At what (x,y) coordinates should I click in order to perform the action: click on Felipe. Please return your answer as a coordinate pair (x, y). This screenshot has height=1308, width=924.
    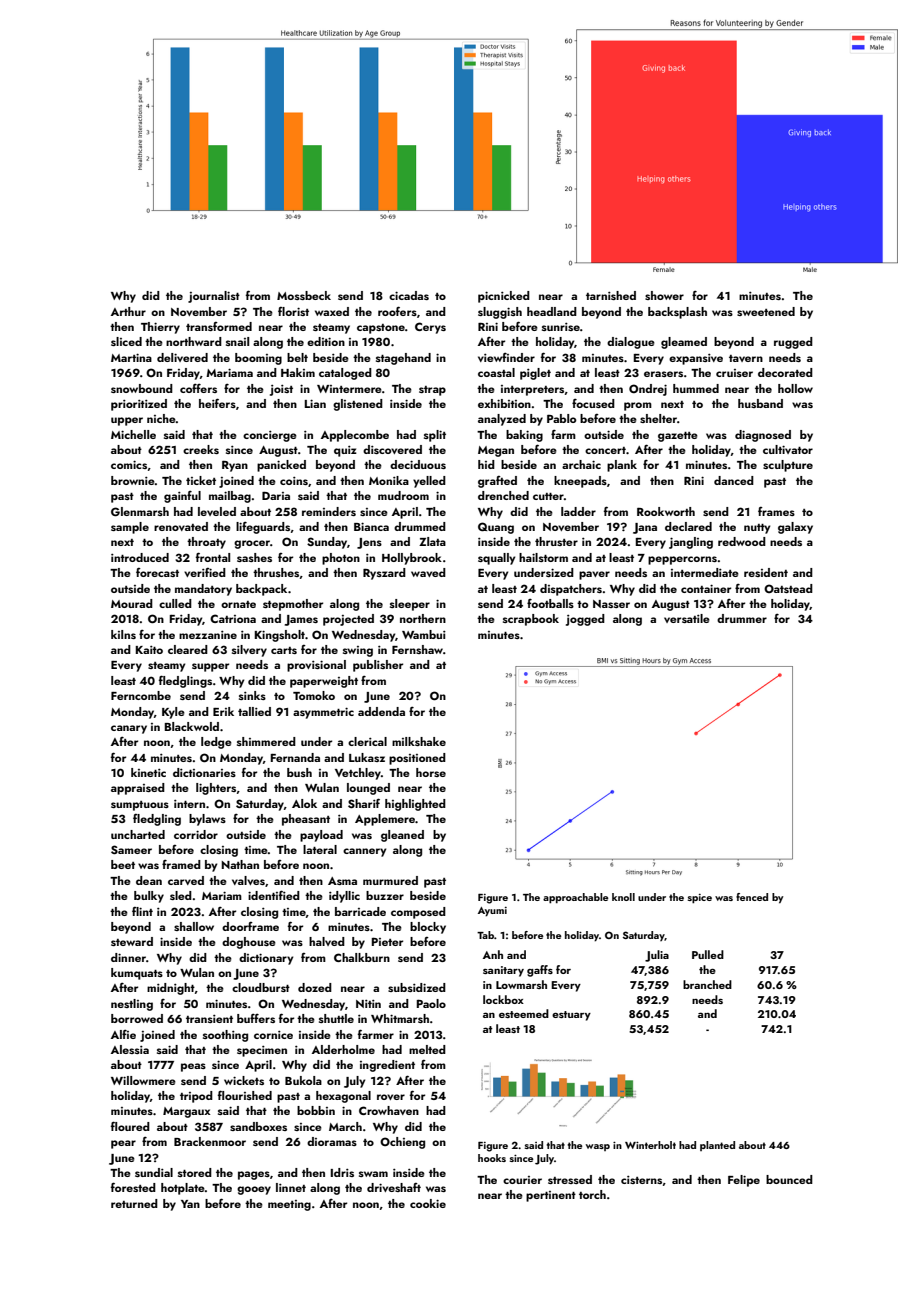
    Looking at the image, I should click on (744, 1181).
